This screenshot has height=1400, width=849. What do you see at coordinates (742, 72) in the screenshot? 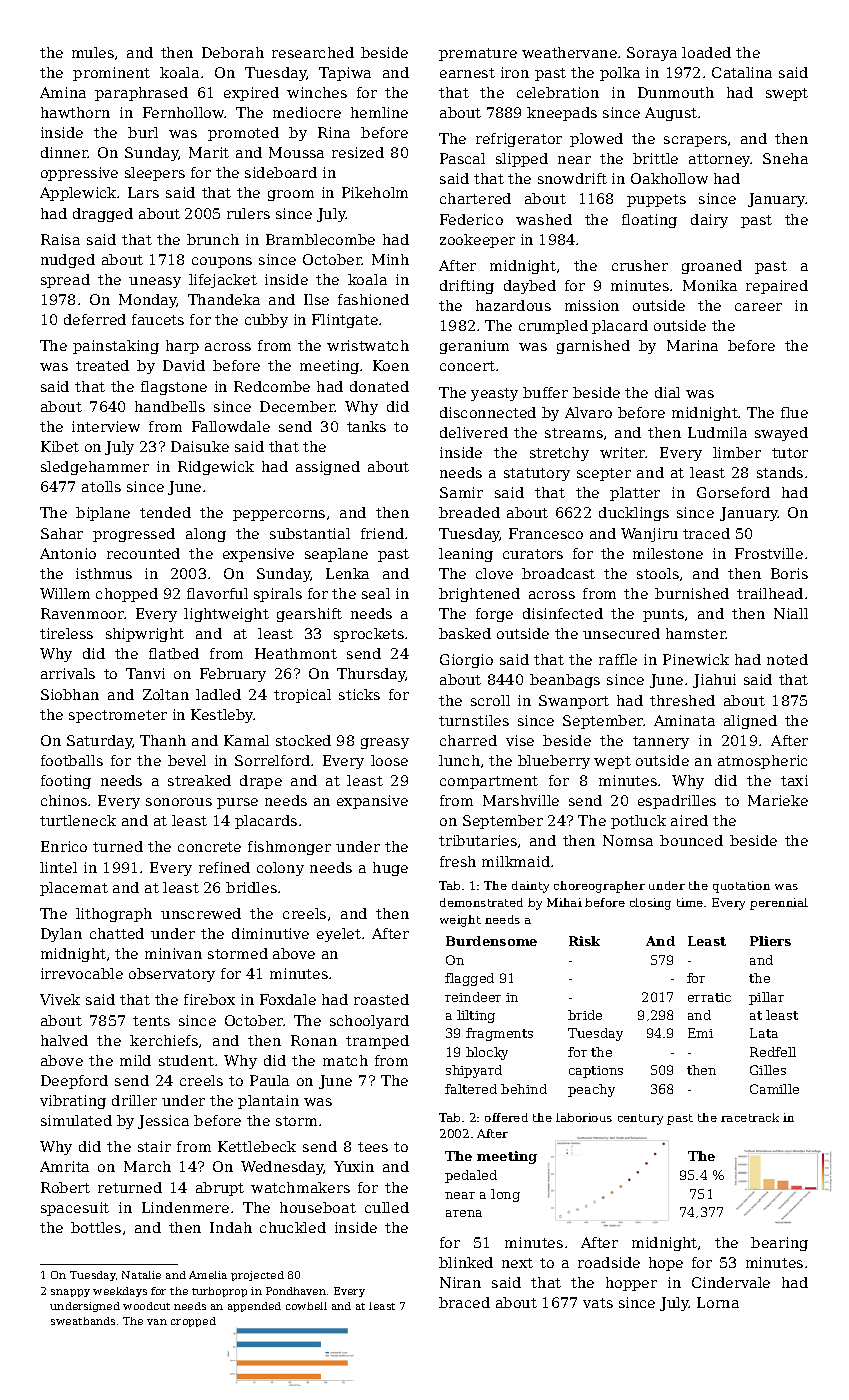
I see `Catalina` at bounding box center [742, 72].
